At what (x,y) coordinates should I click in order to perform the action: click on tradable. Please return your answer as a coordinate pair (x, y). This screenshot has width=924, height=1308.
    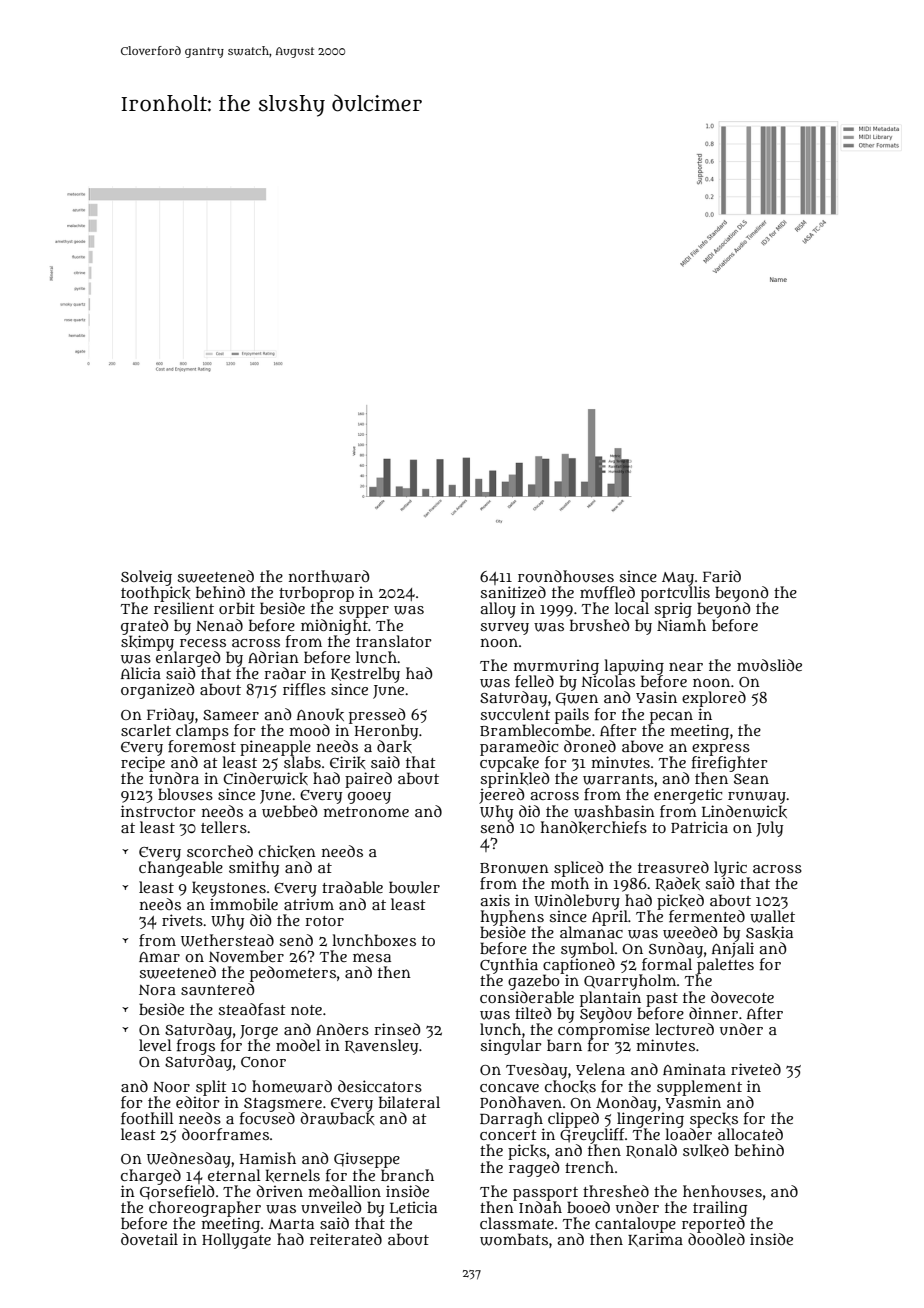
    Looking at the image, I should click on (352, 887).
